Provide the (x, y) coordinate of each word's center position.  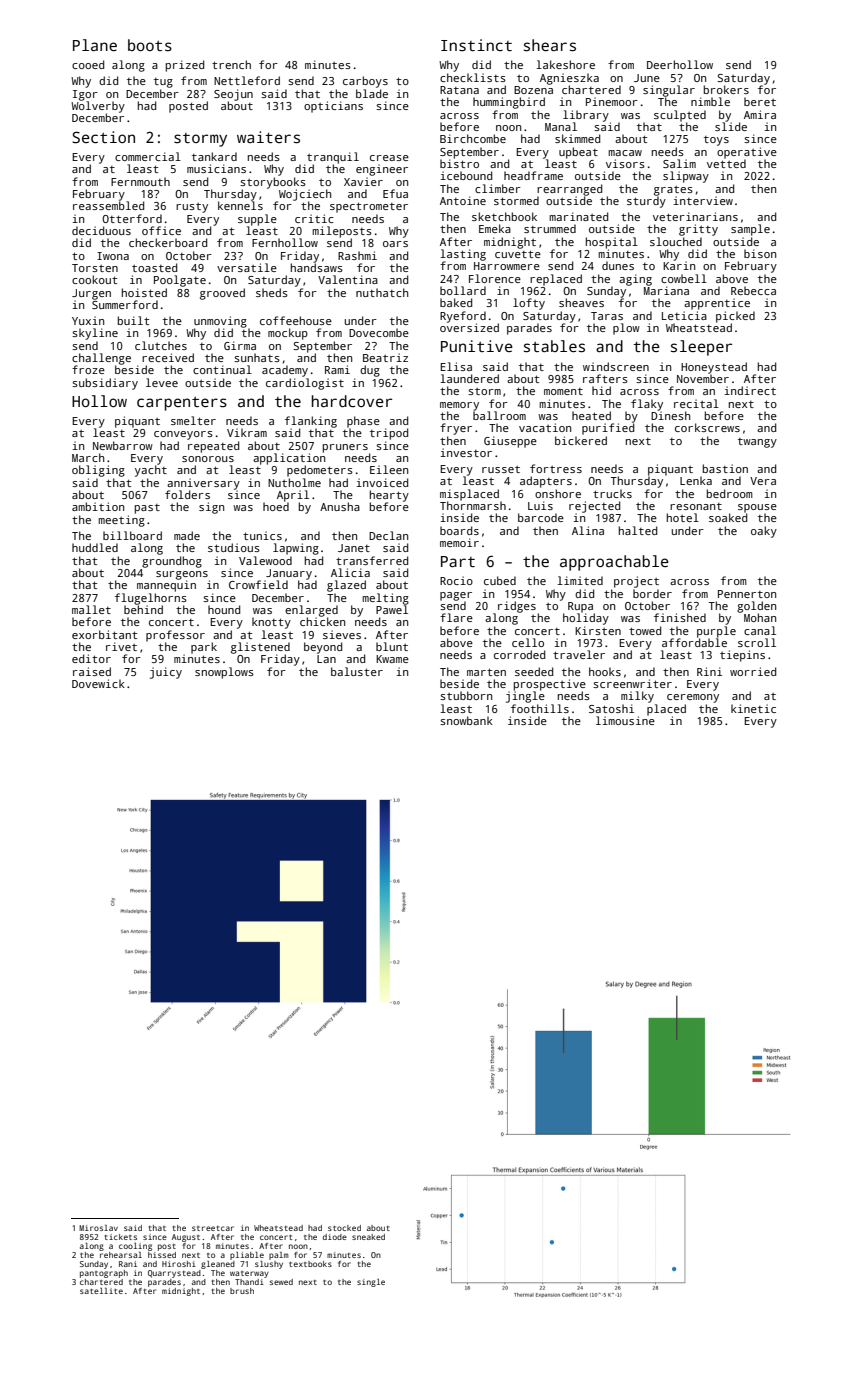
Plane (95, 45)
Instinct (476, 45)
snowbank (466, 720)
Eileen (389, 469)
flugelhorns (151, 599)
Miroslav (98, 1228)
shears (550, 45)
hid (601, 390)
